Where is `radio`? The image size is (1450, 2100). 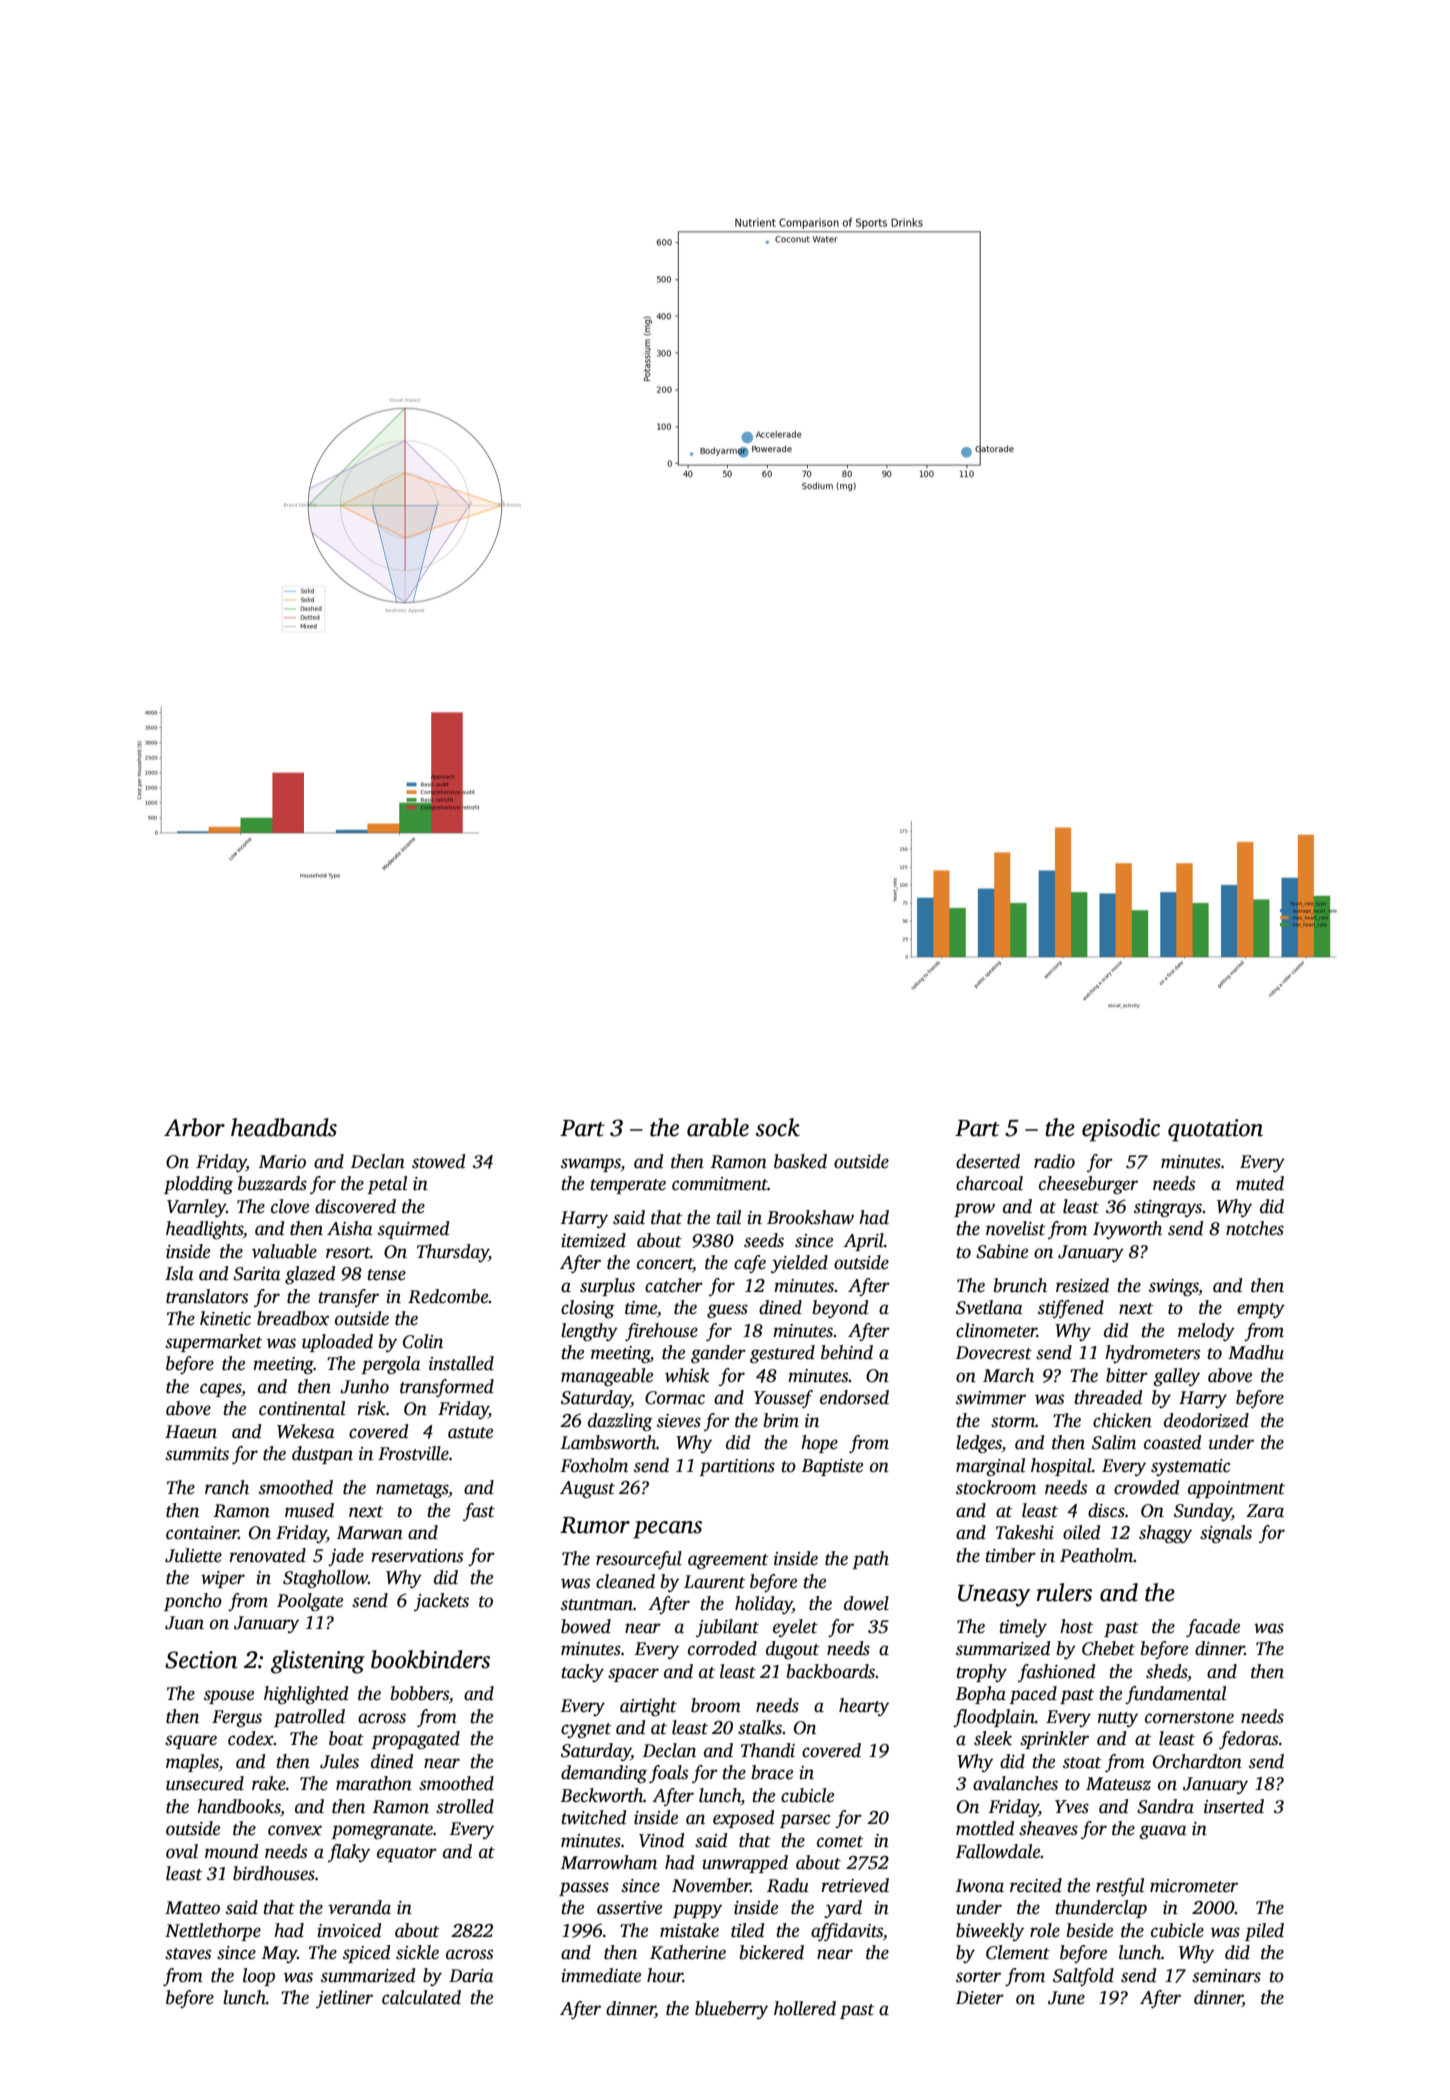 radio is located at coordinates (1054, 1161).
